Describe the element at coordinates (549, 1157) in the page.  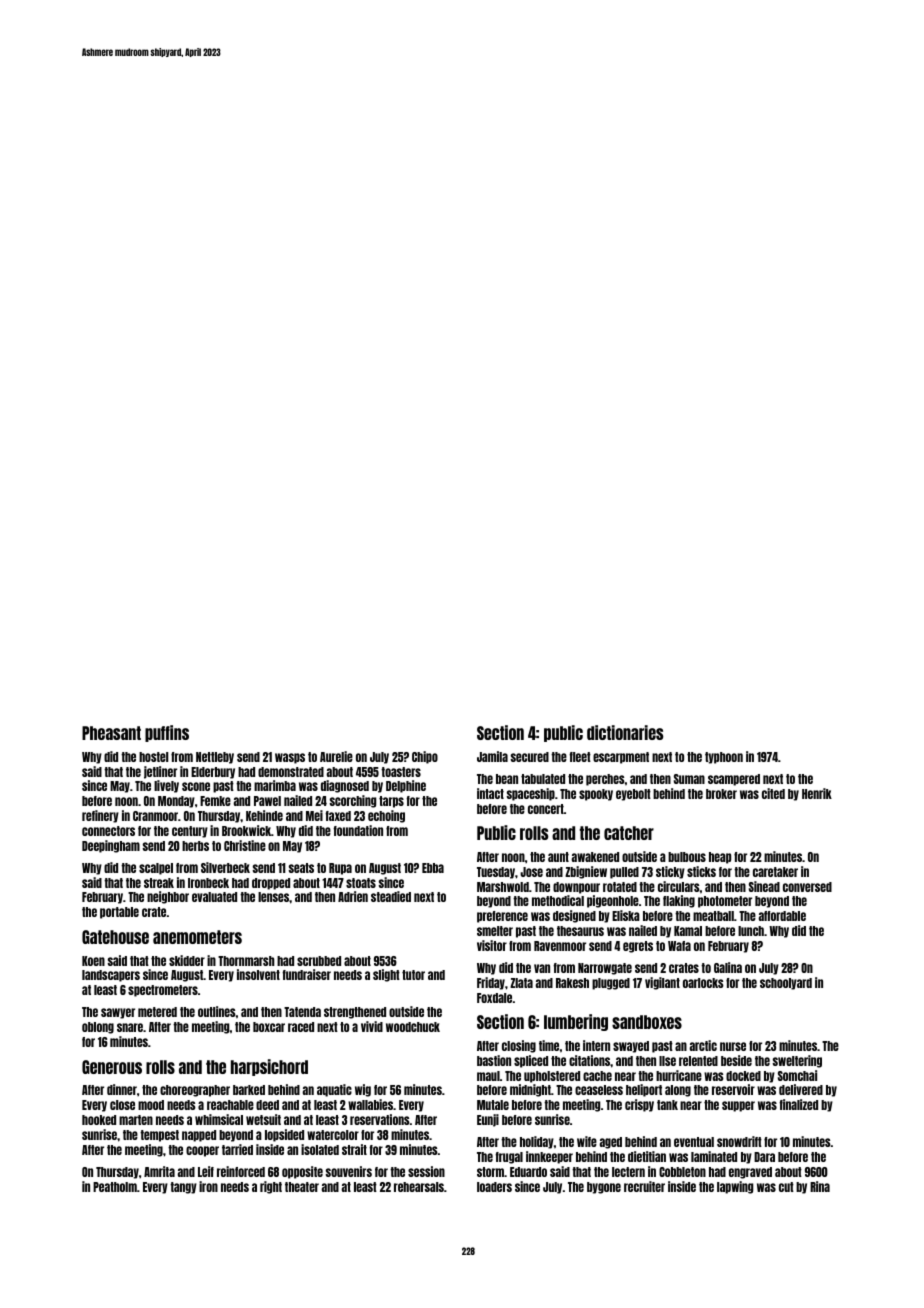
I see `innkeeper` at that location.
